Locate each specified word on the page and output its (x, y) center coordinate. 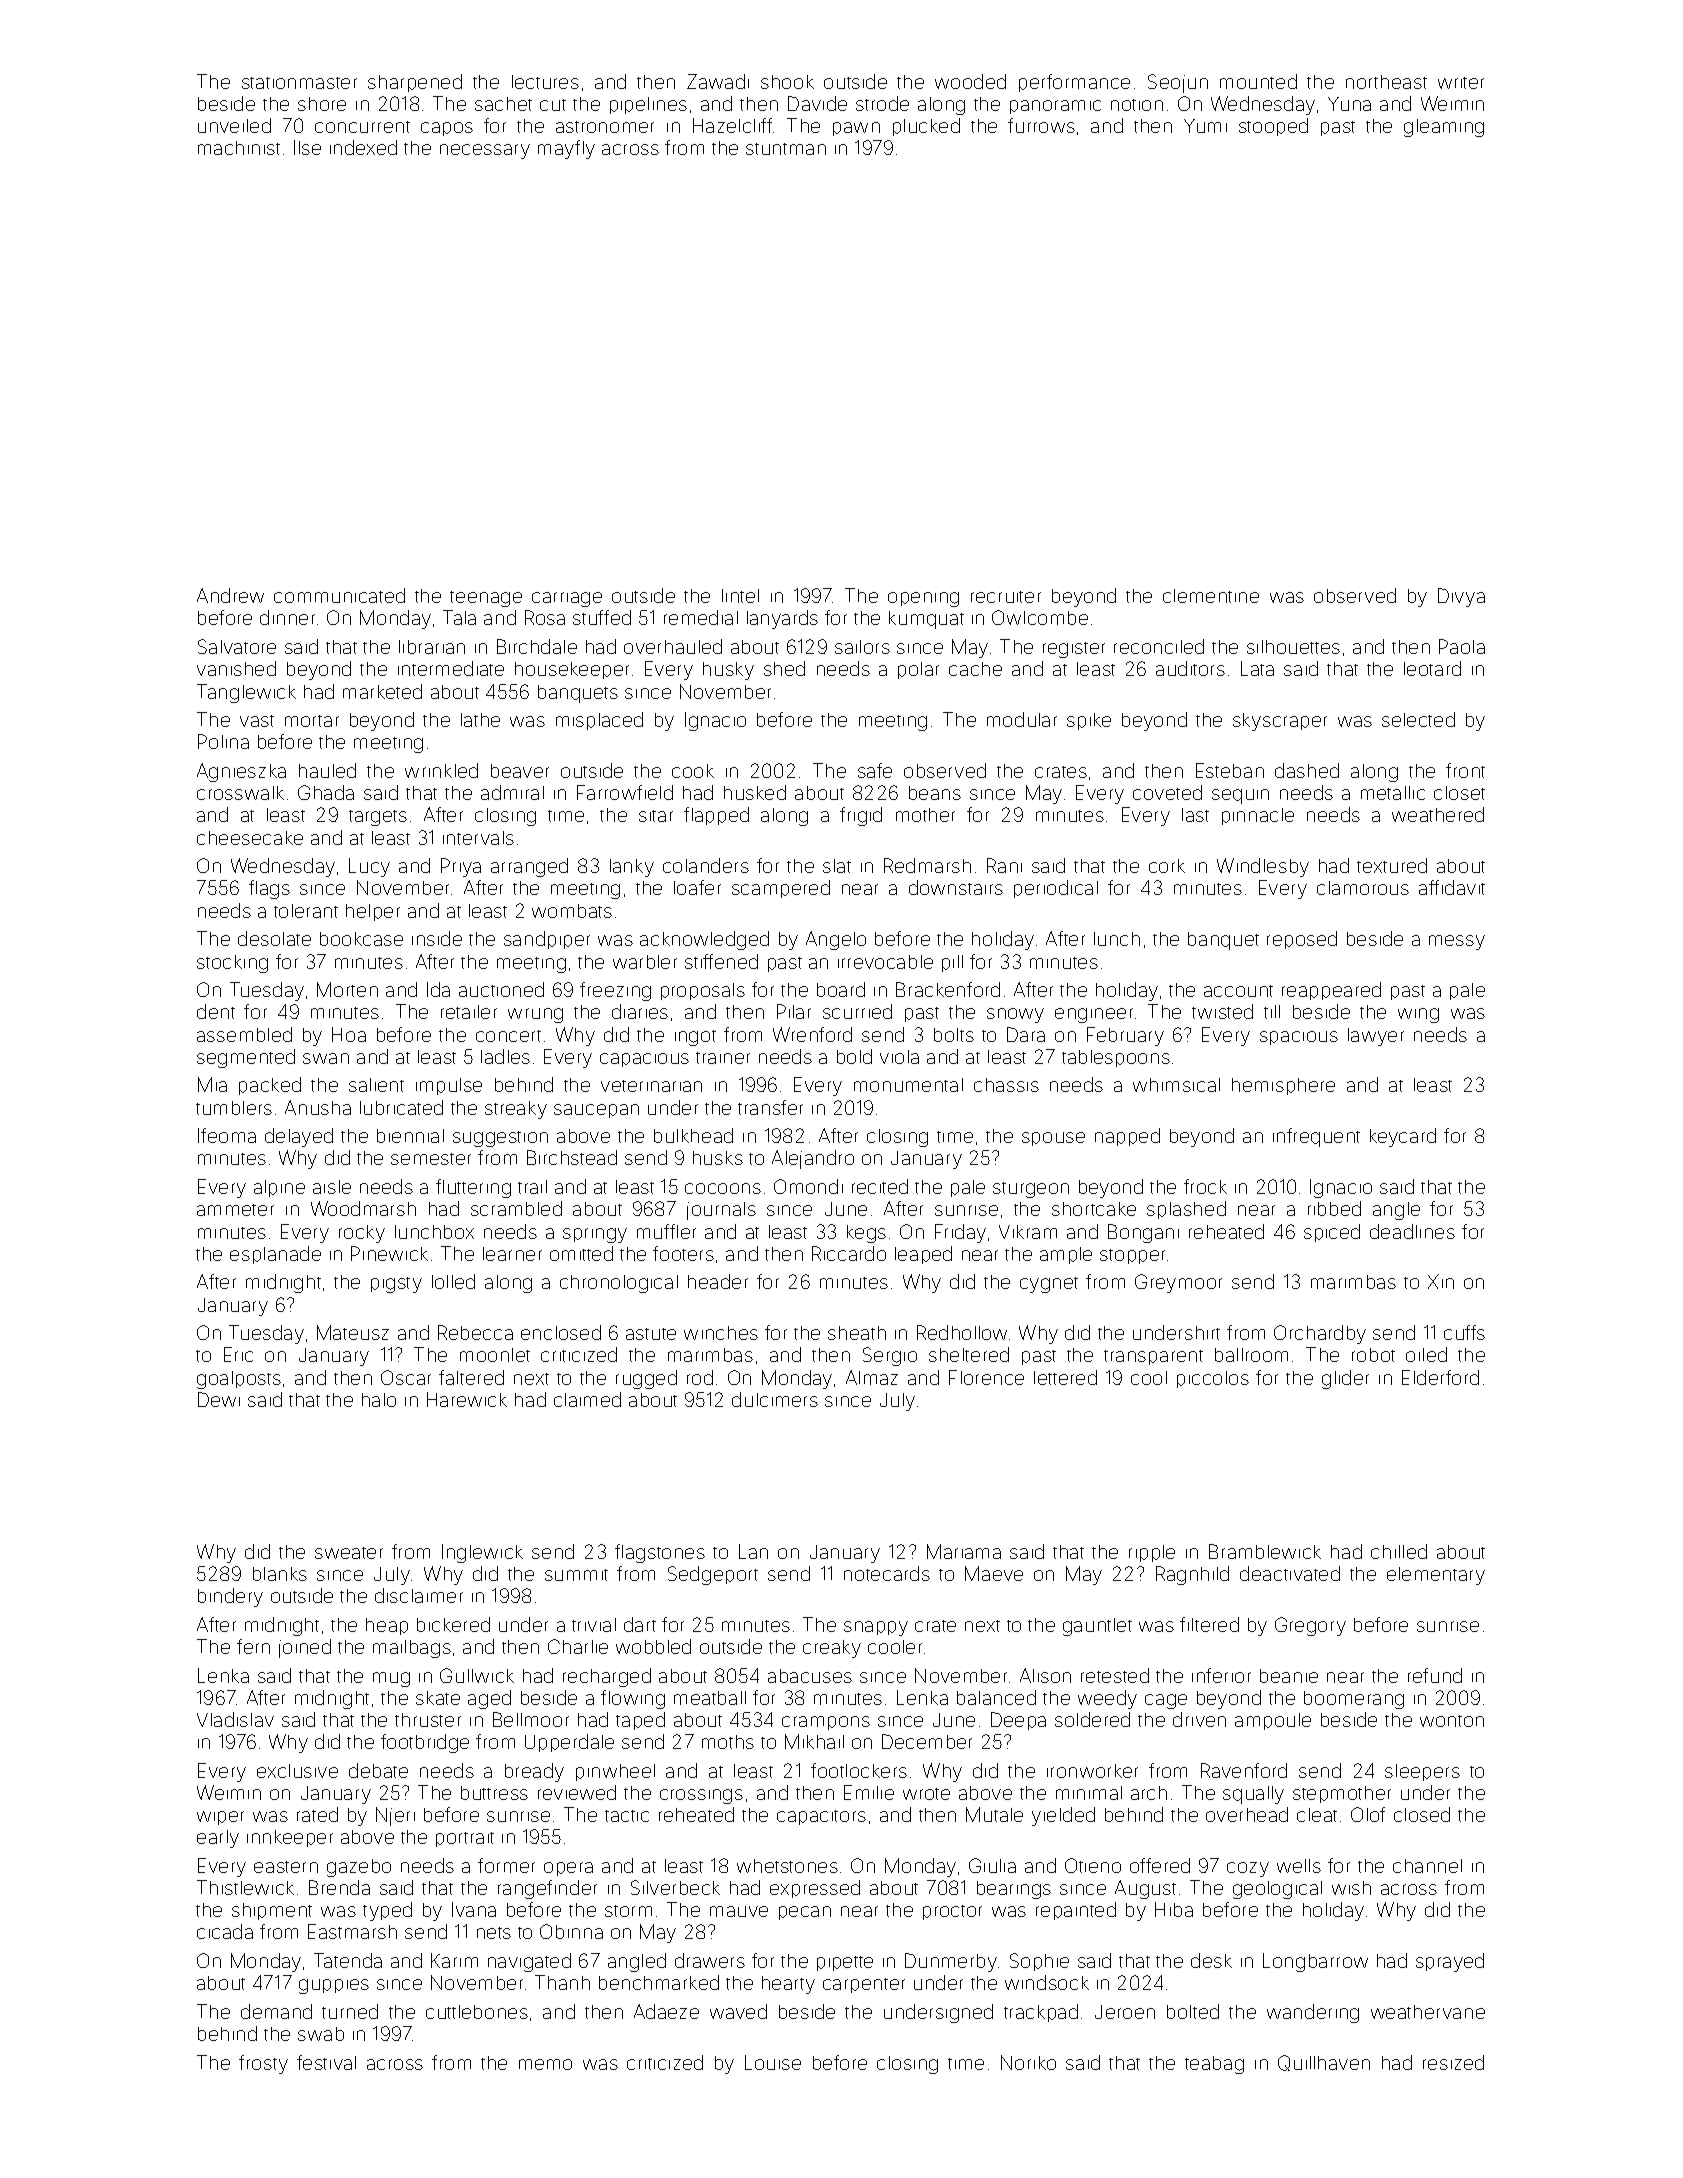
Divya (1461, 597)
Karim (454, 1960)
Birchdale (537, 646)
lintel (740, 596)
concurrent (362, 127)
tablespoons (1116, 1058)
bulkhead (693, 1135)
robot (1373, 1355)
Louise (773, 2062)
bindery (230, 1597)
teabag (1214, 2065)
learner (512, 1254)
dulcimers (775, 1399)
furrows (1041, 125)
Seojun (1178, 83)
